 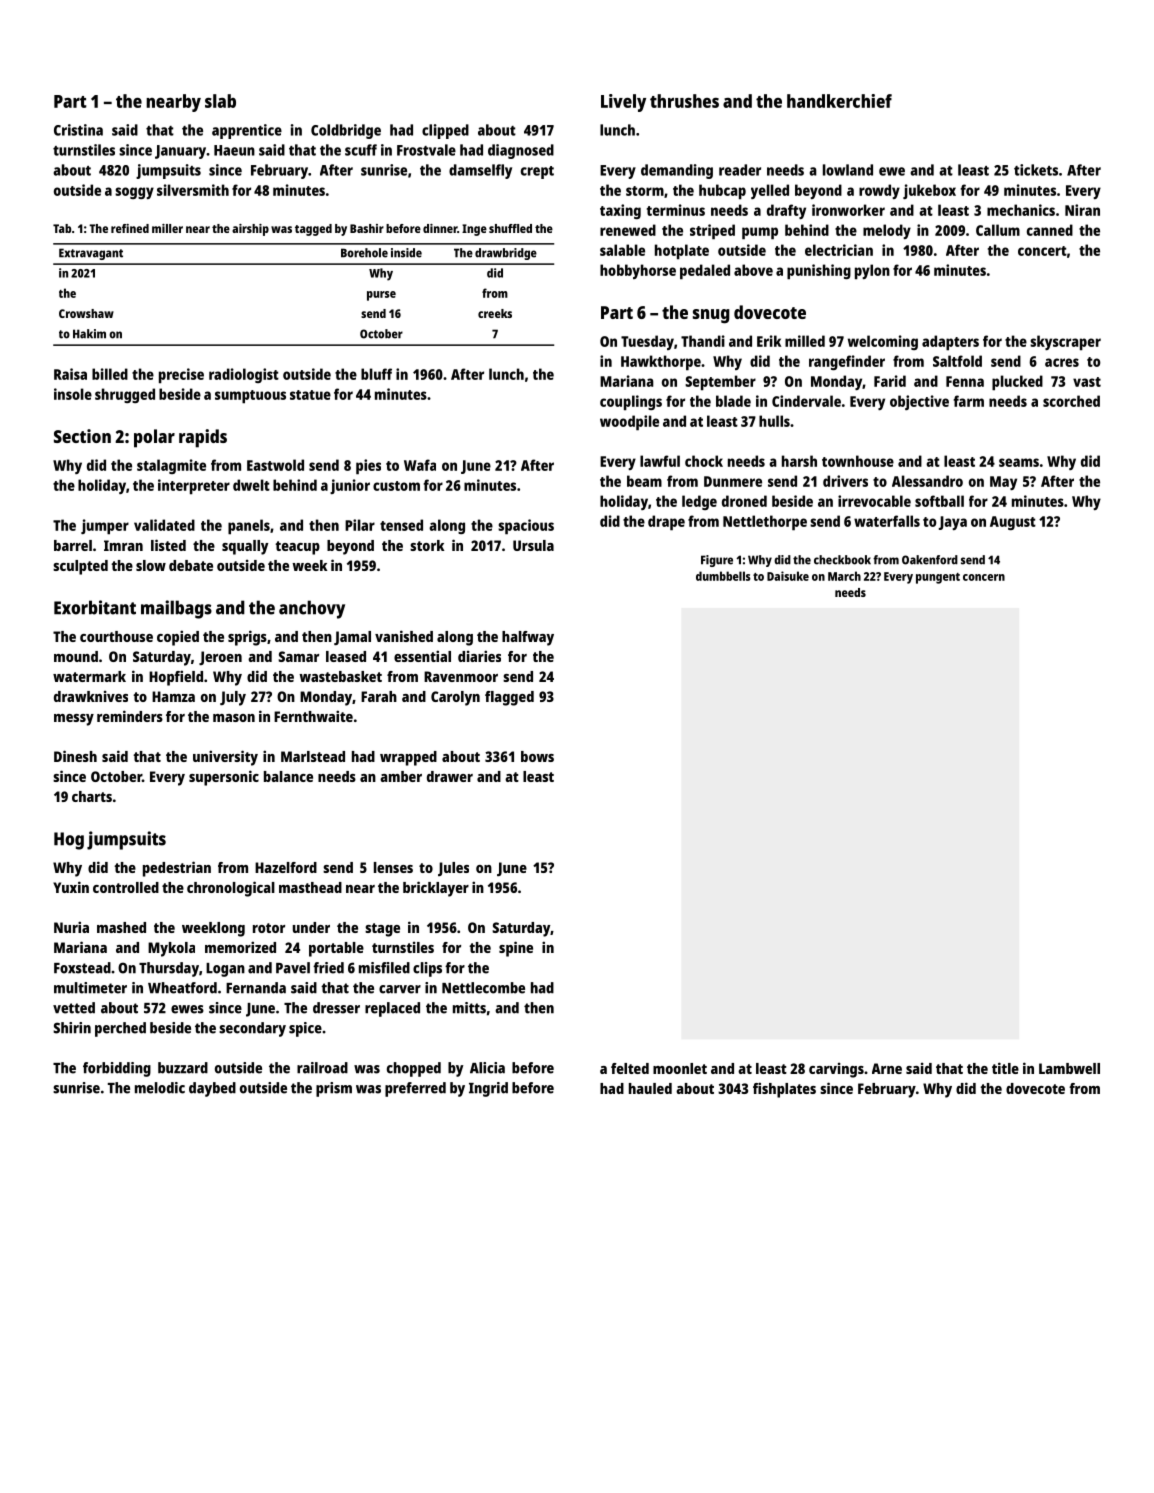 I want to click on May, so click(x=1003, y=483).
